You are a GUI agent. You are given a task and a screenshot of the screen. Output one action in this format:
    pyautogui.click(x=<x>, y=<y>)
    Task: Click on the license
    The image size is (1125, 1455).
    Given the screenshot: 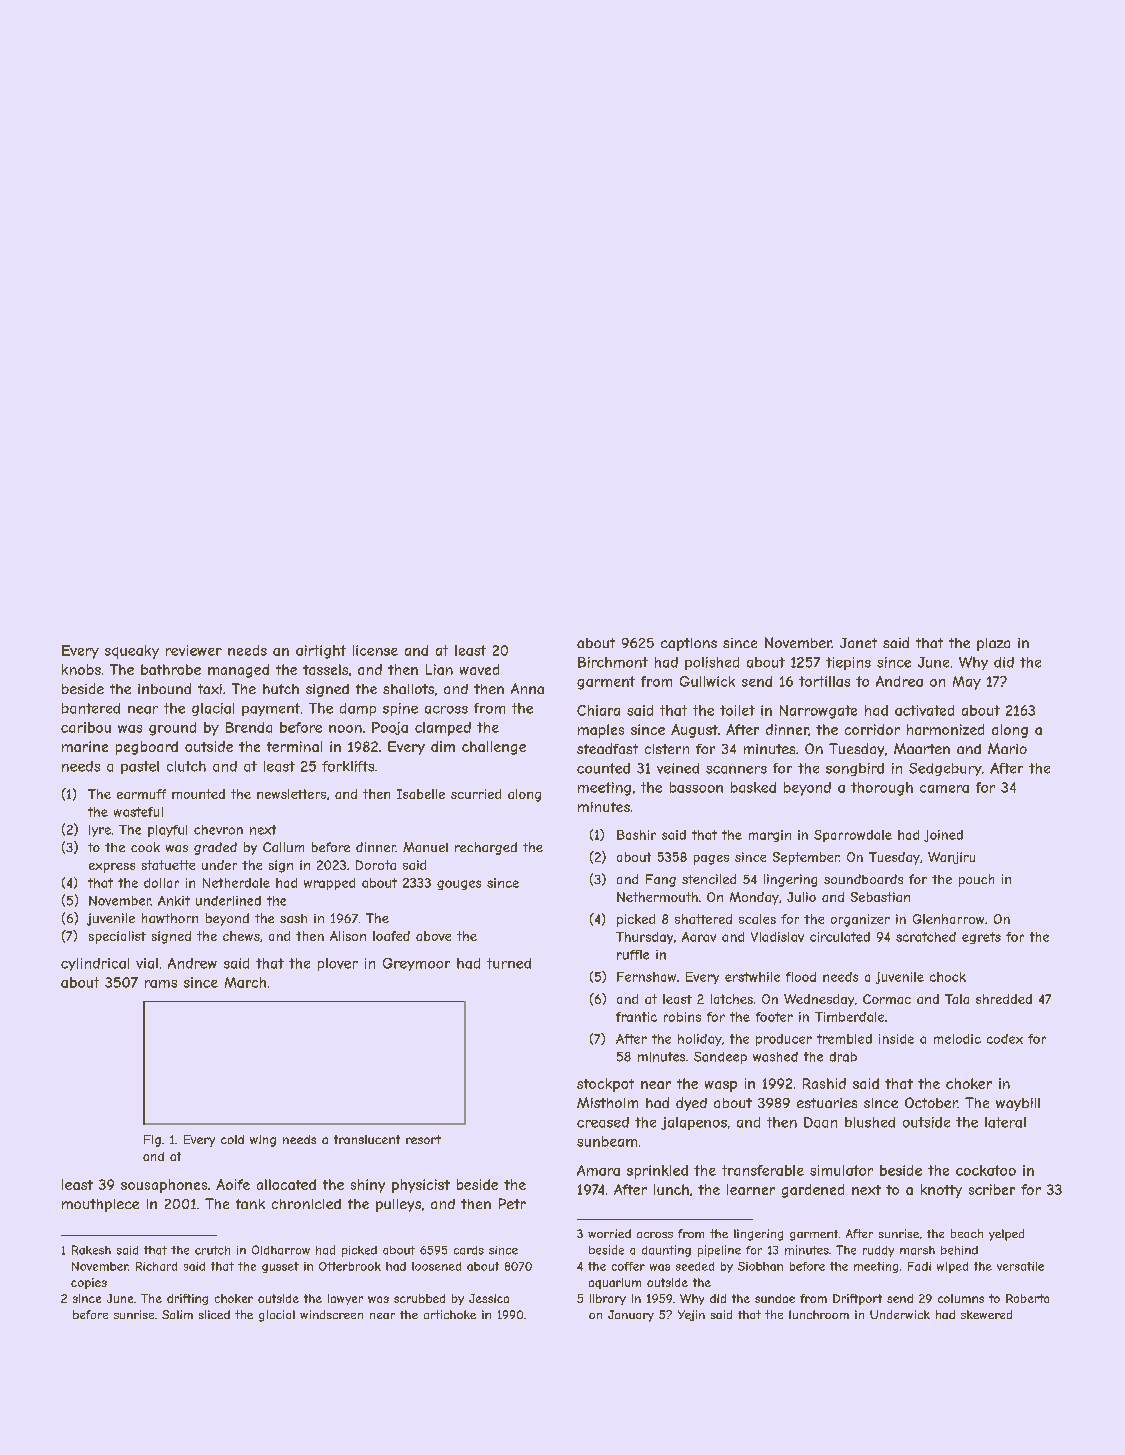 What is the action you would take?
    pyautogui.click(x=375, y=650)
